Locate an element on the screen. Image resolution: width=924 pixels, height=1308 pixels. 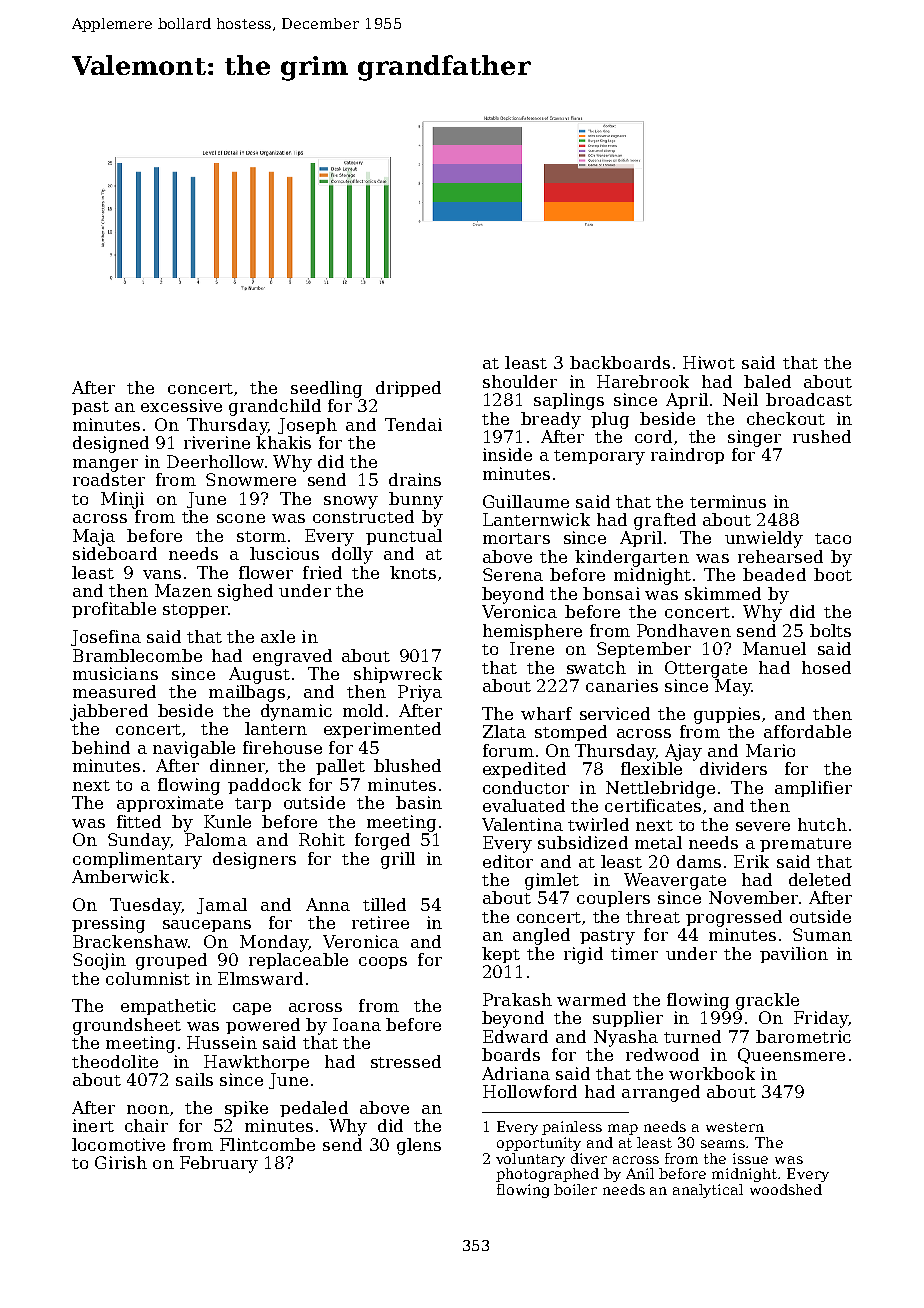
grafted is located at coordinates (665, 521).
